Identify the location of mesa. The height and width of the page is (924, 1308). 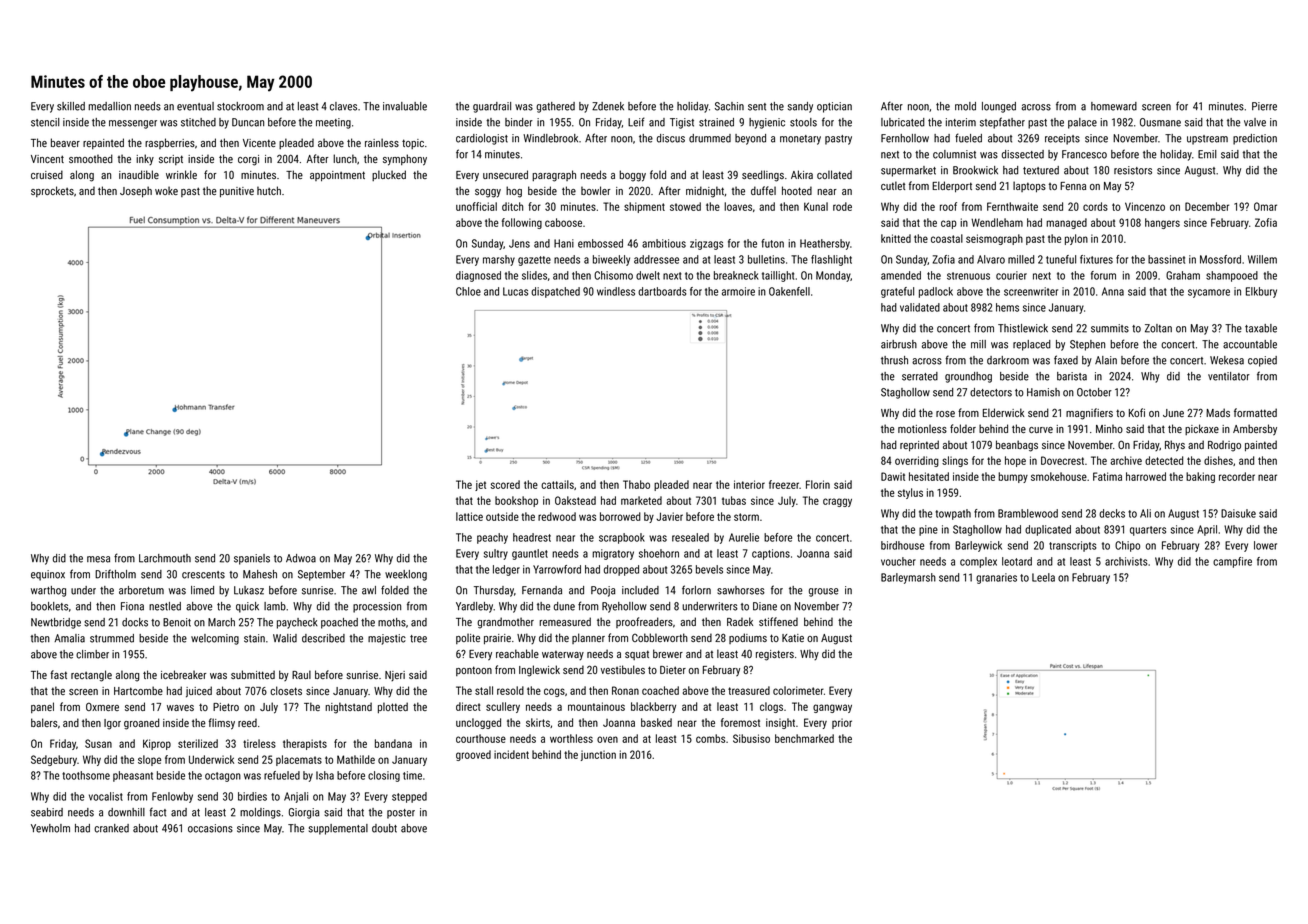
(98, 559).
